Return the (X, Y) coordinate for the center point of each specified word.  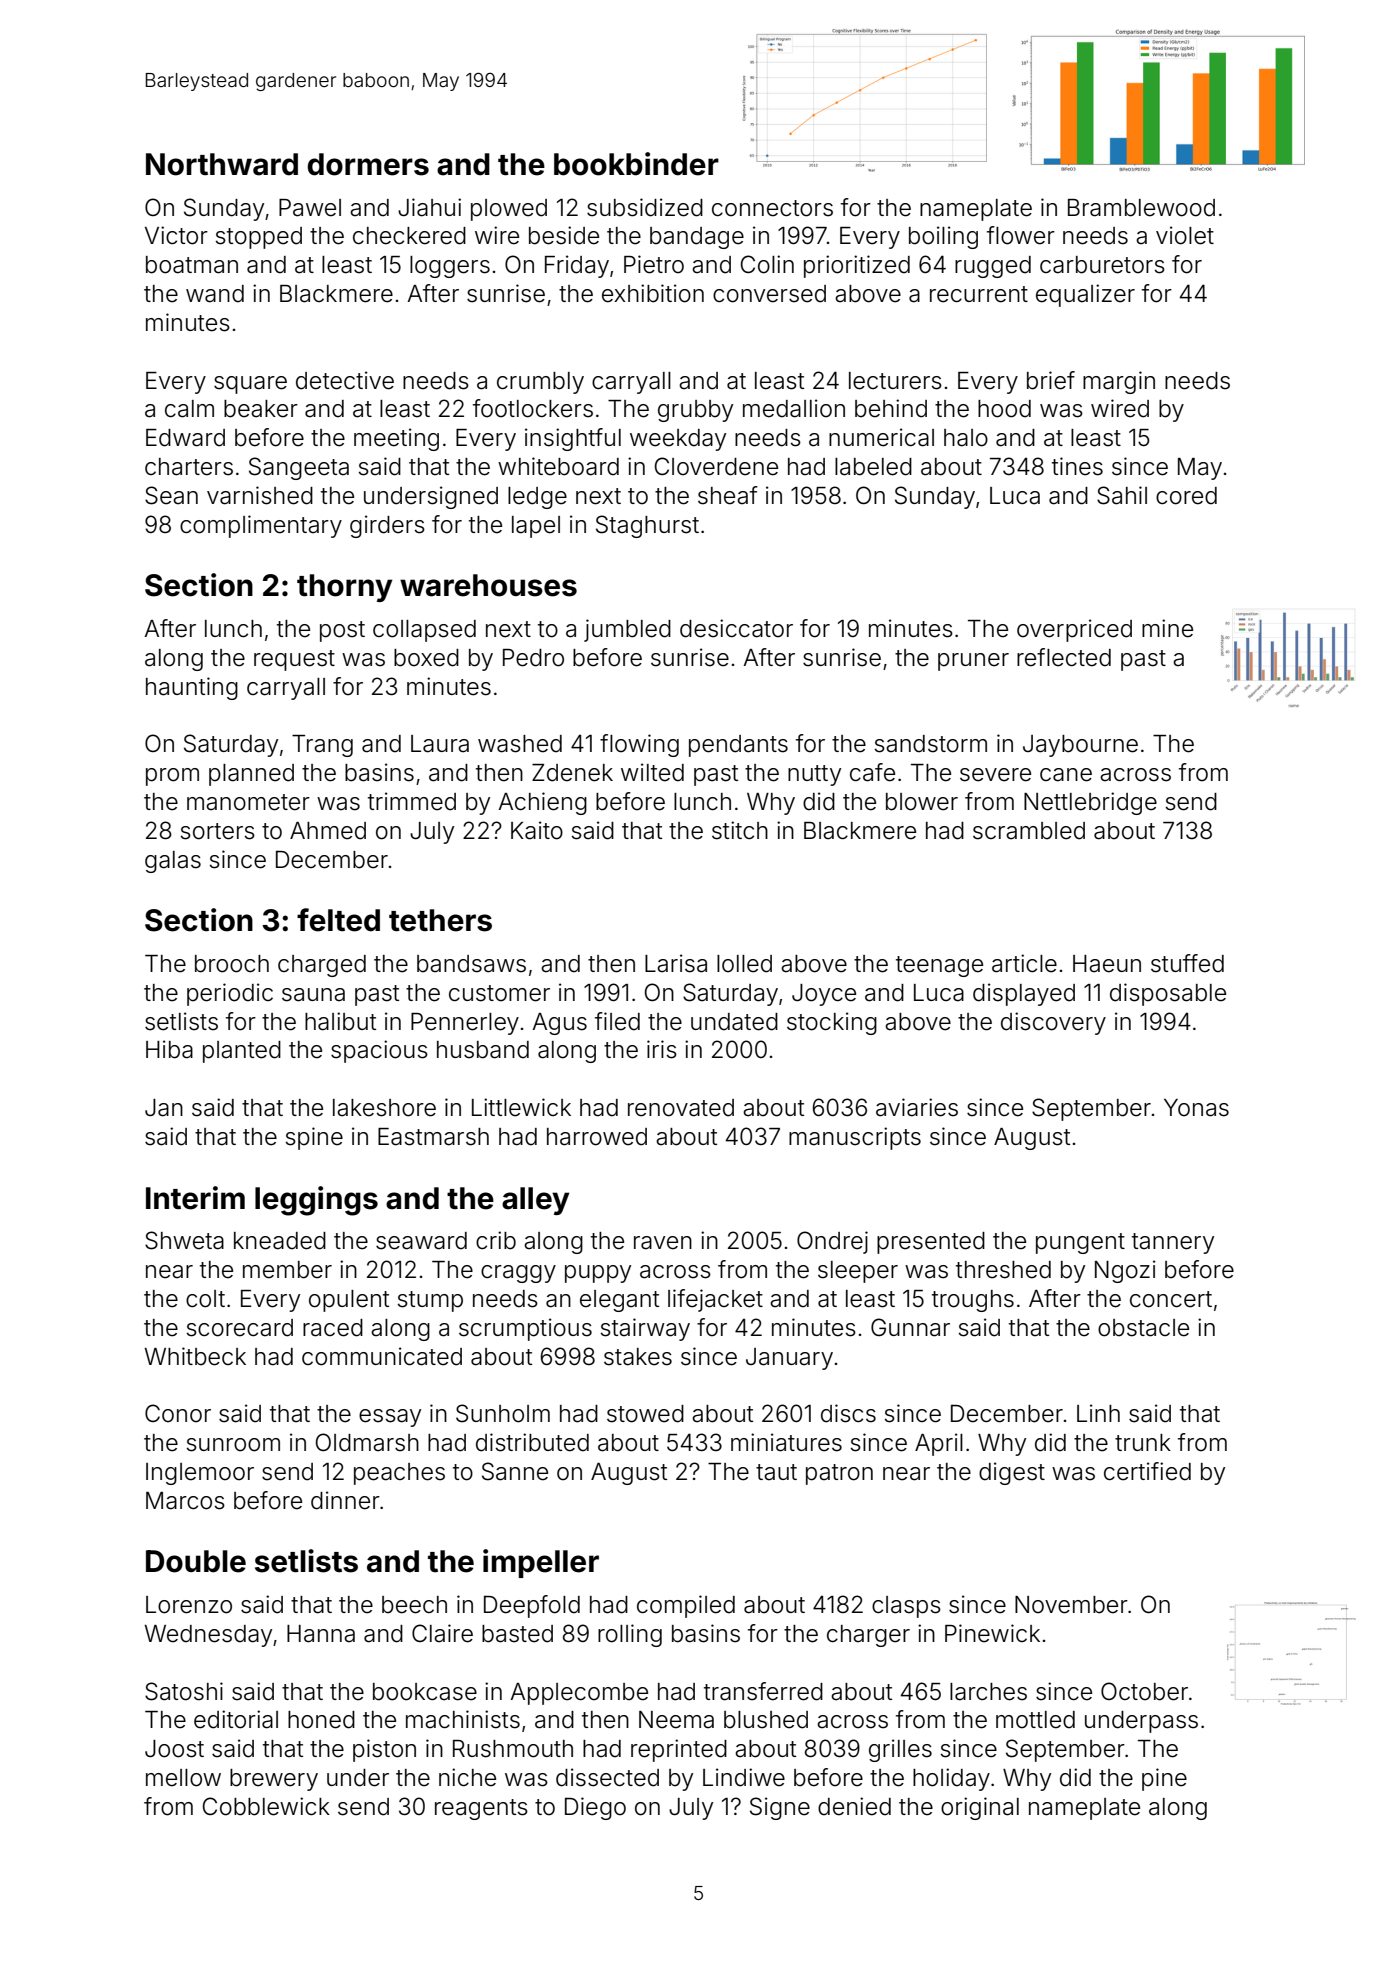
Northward (222, 164)
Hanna (321, 1634)
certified (1147, 1471)
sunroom (233, 1445)
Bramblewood (1141, 208)
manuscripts (855, 1138)
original (980, 1808)
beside (564, 235)
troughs (973, 1301)
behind (891, 408)
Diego (595, 1808)
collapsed (424, 631)
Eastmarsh (433, 1137)
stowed (645, 1414)
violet (1185, 235)
